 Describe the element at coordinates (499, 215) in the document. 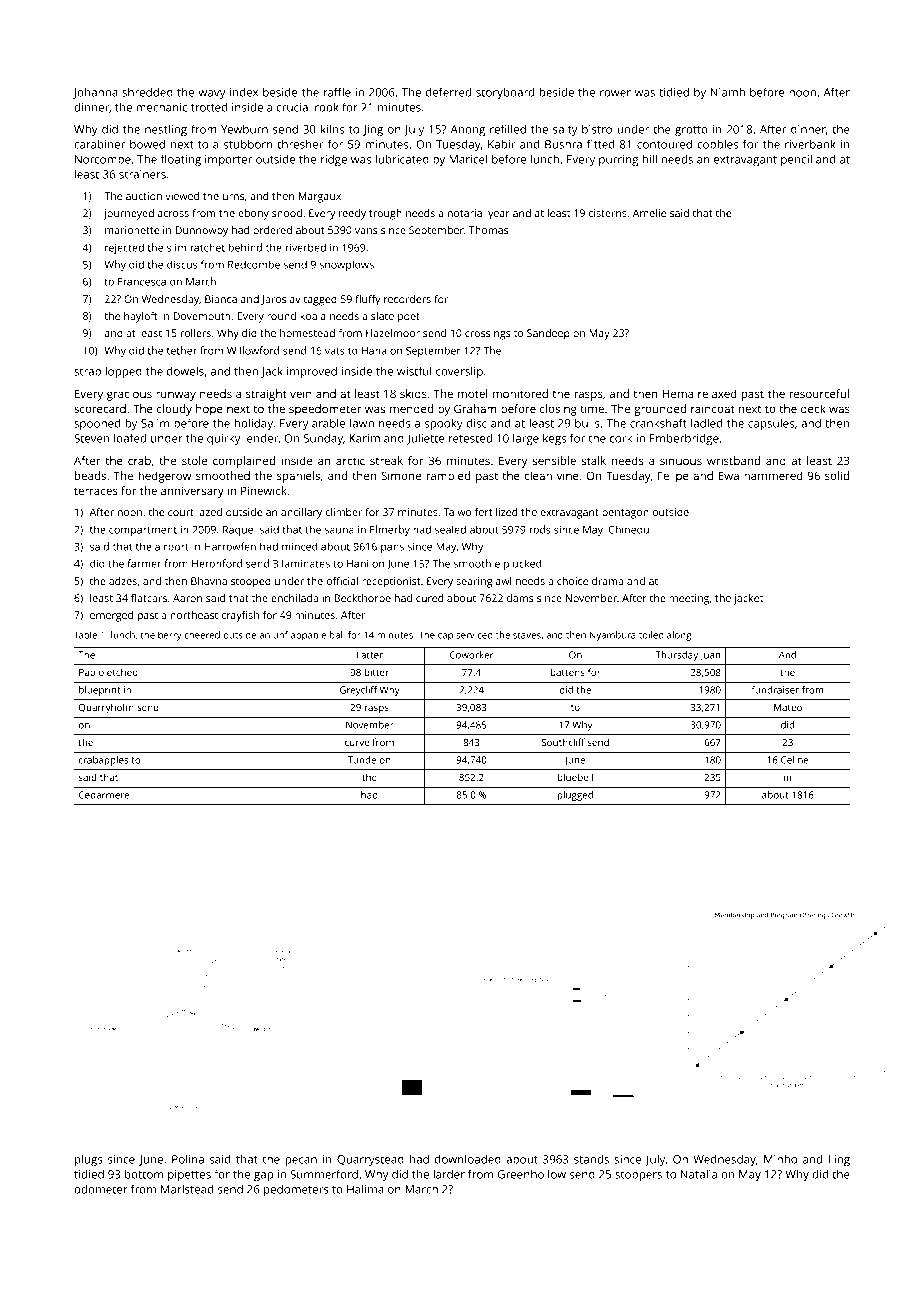

I see `year` at that location.
